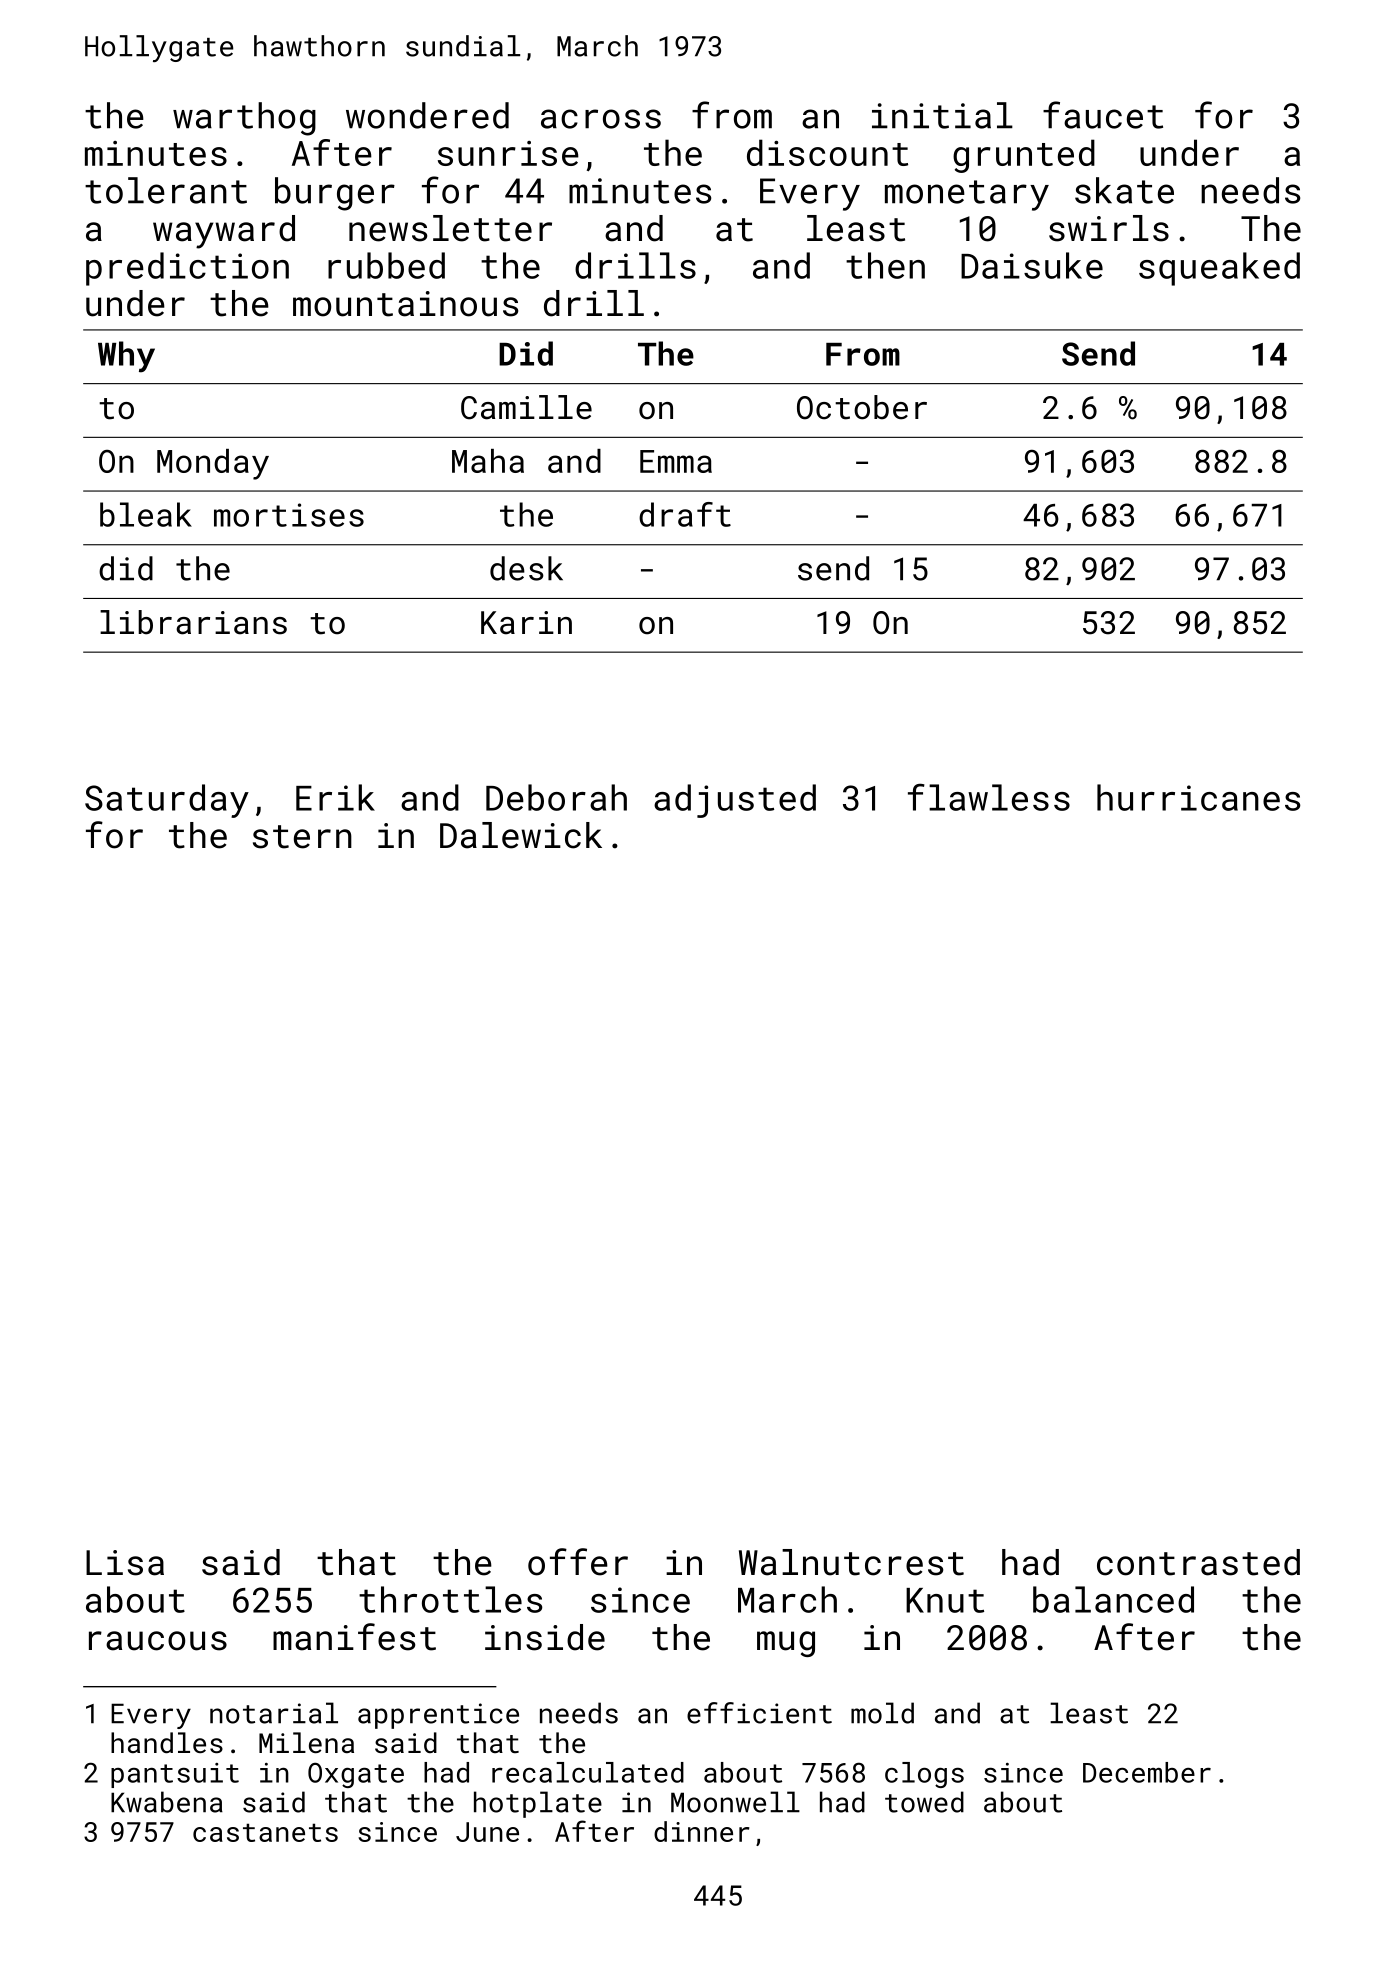 This screenshot has height=1969, width=1386. I want to click on Lisa, so click(125, 1563).
